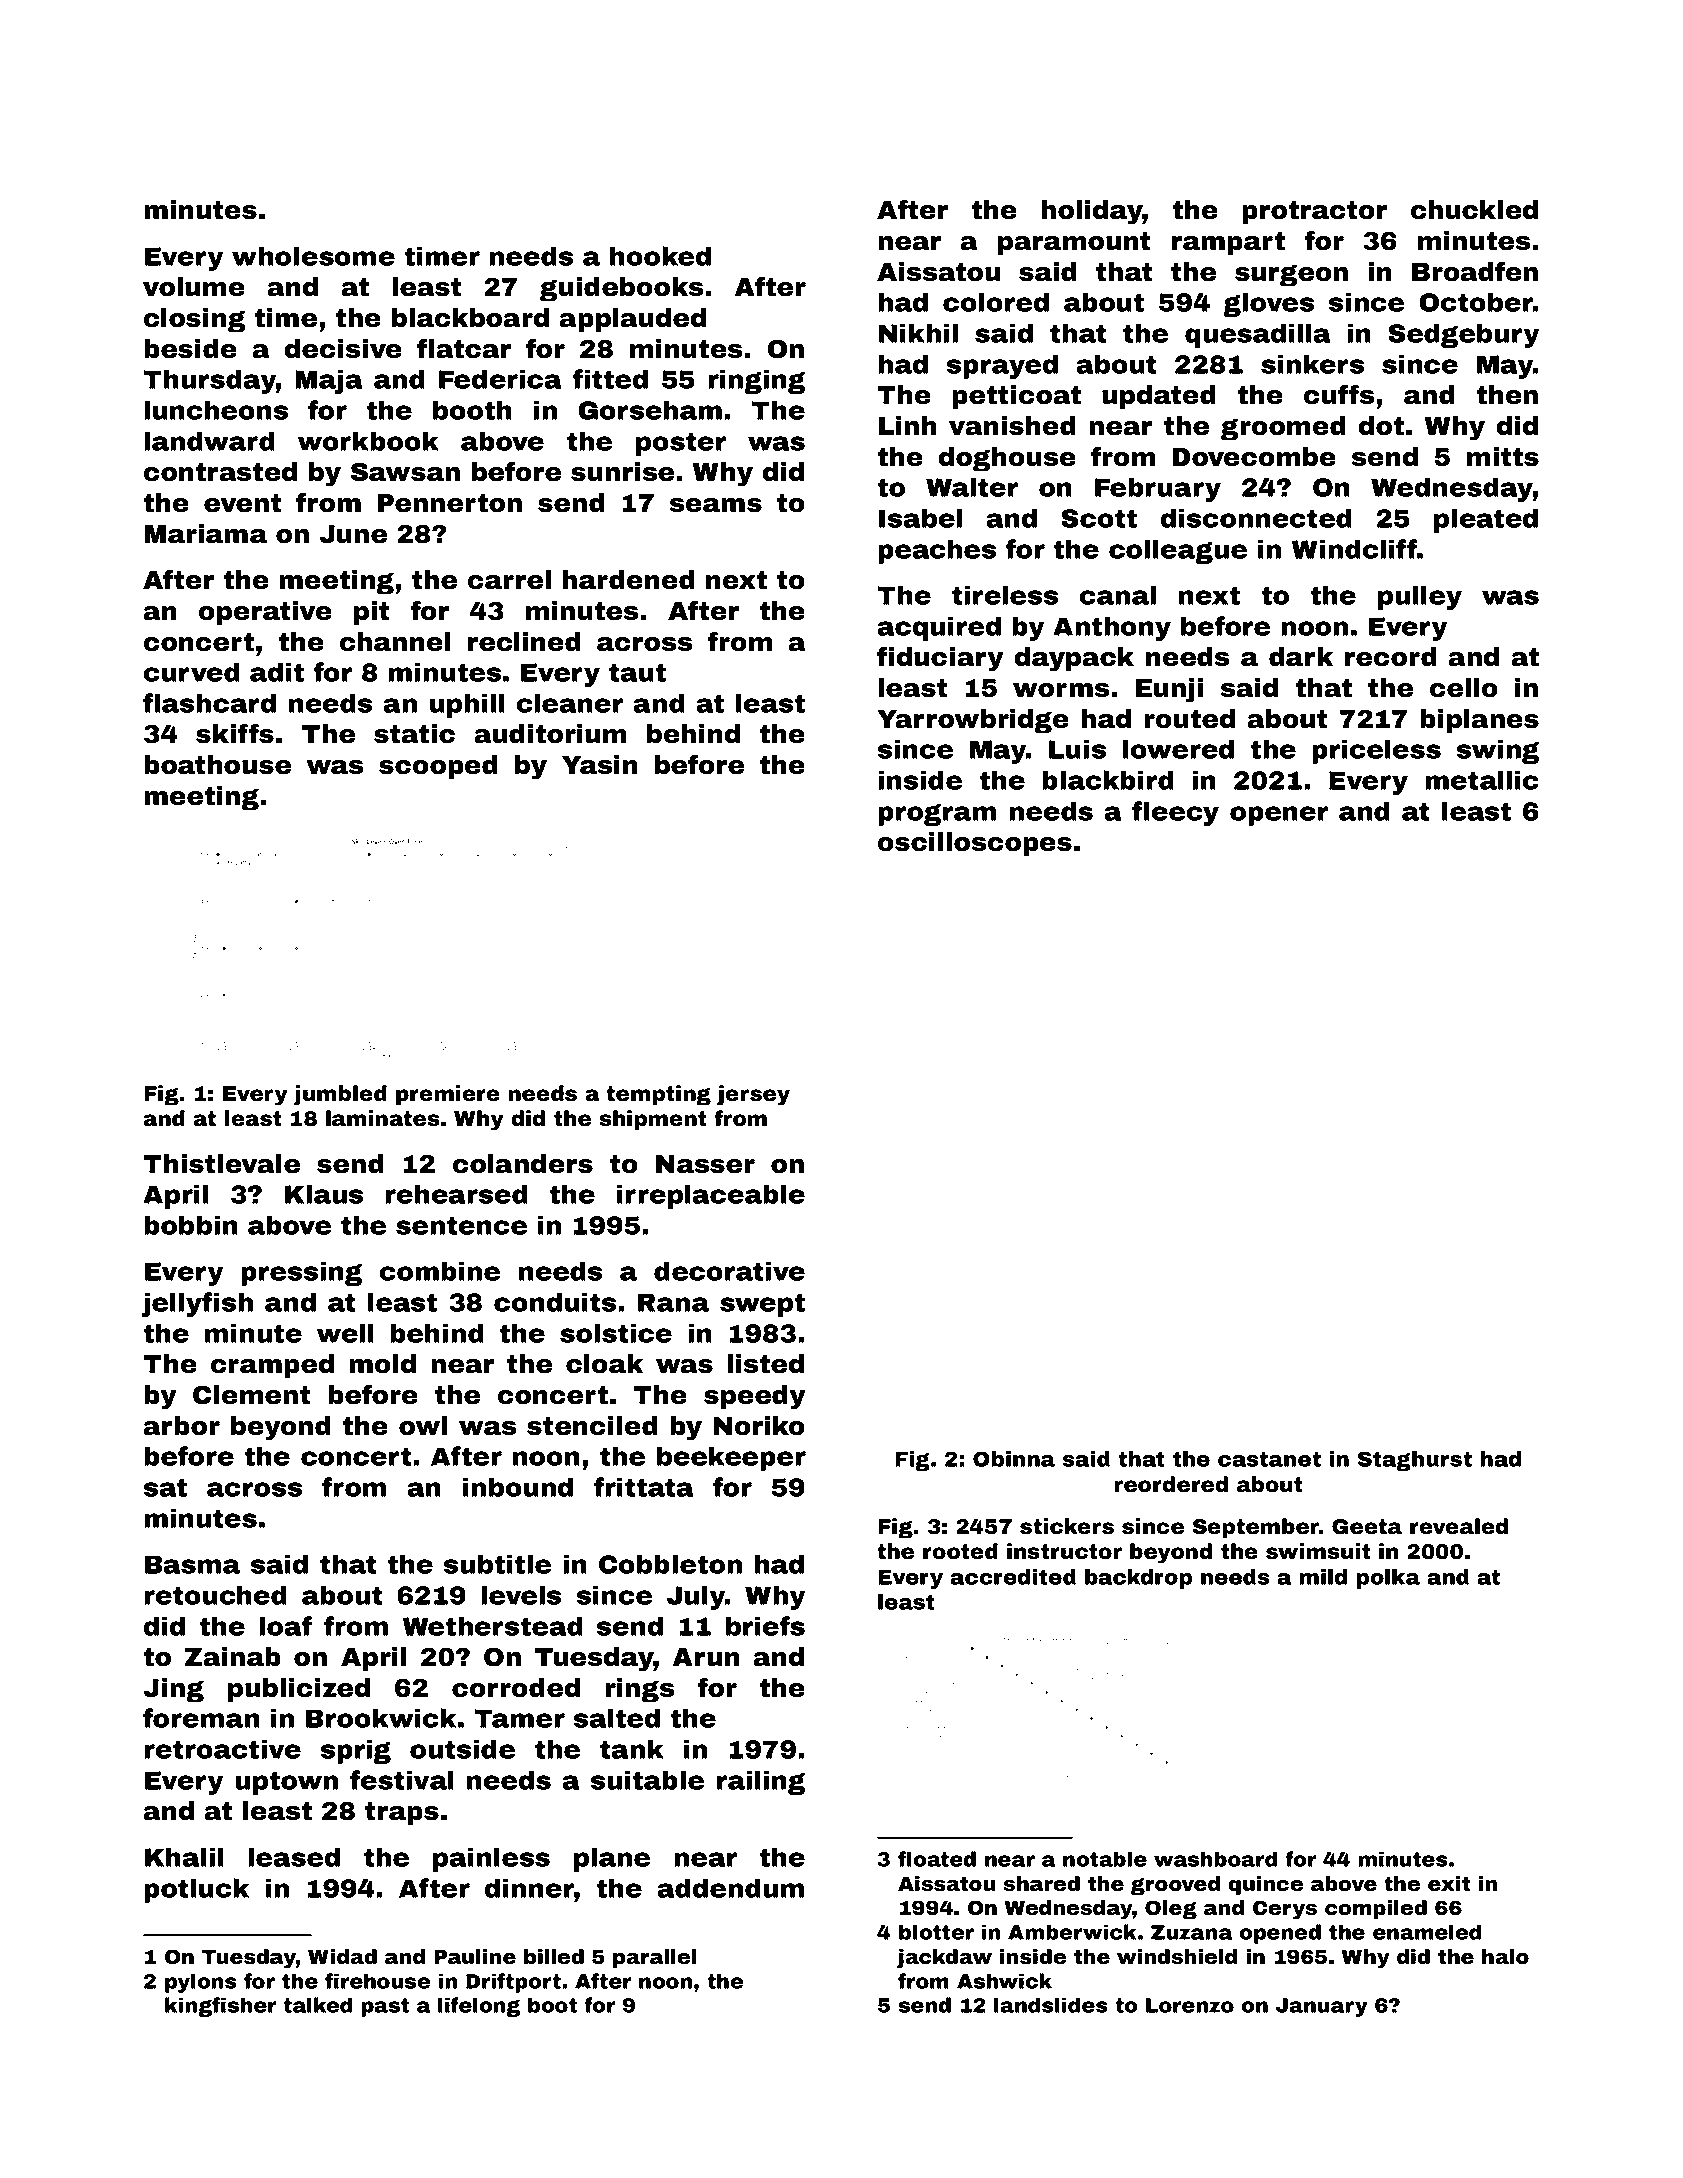 The height and width of the page is (2178, 1683). I want to click on rehearsed, so click(456, 1194).
